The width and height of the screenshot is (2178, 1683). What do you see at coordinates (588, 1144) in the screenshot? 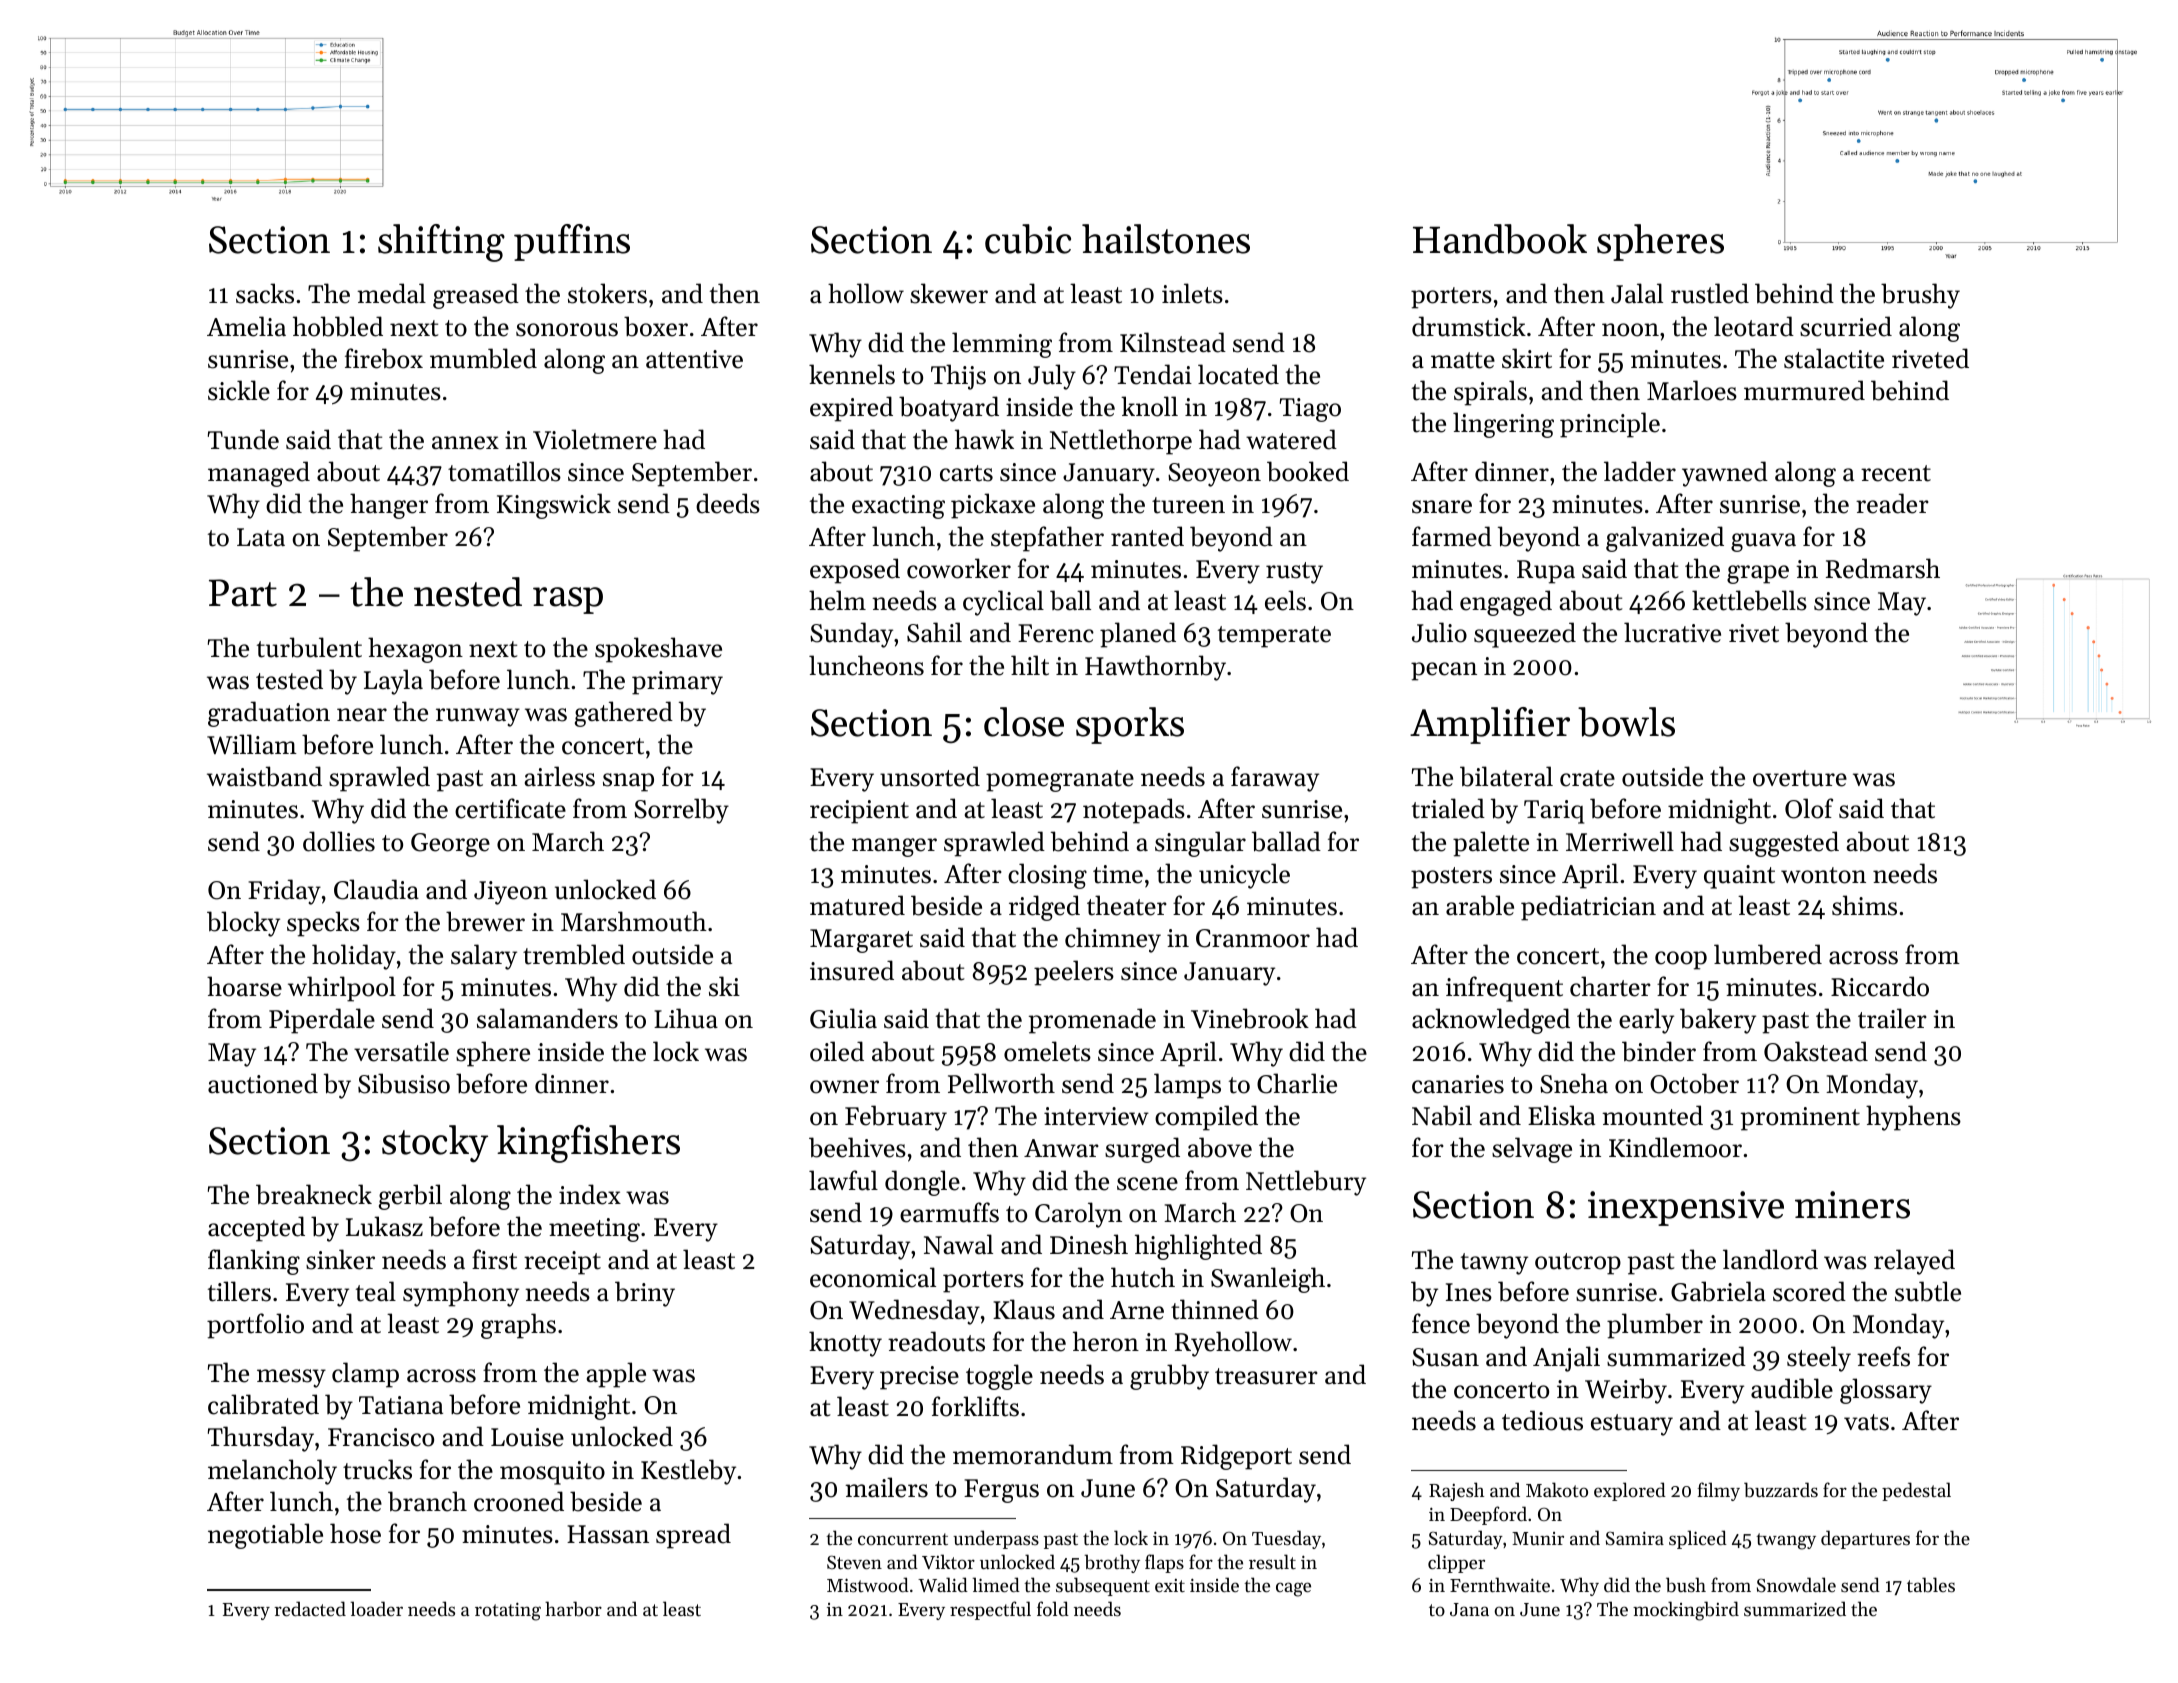
I see `kingfishers` at bounding box center [588, 1144].
